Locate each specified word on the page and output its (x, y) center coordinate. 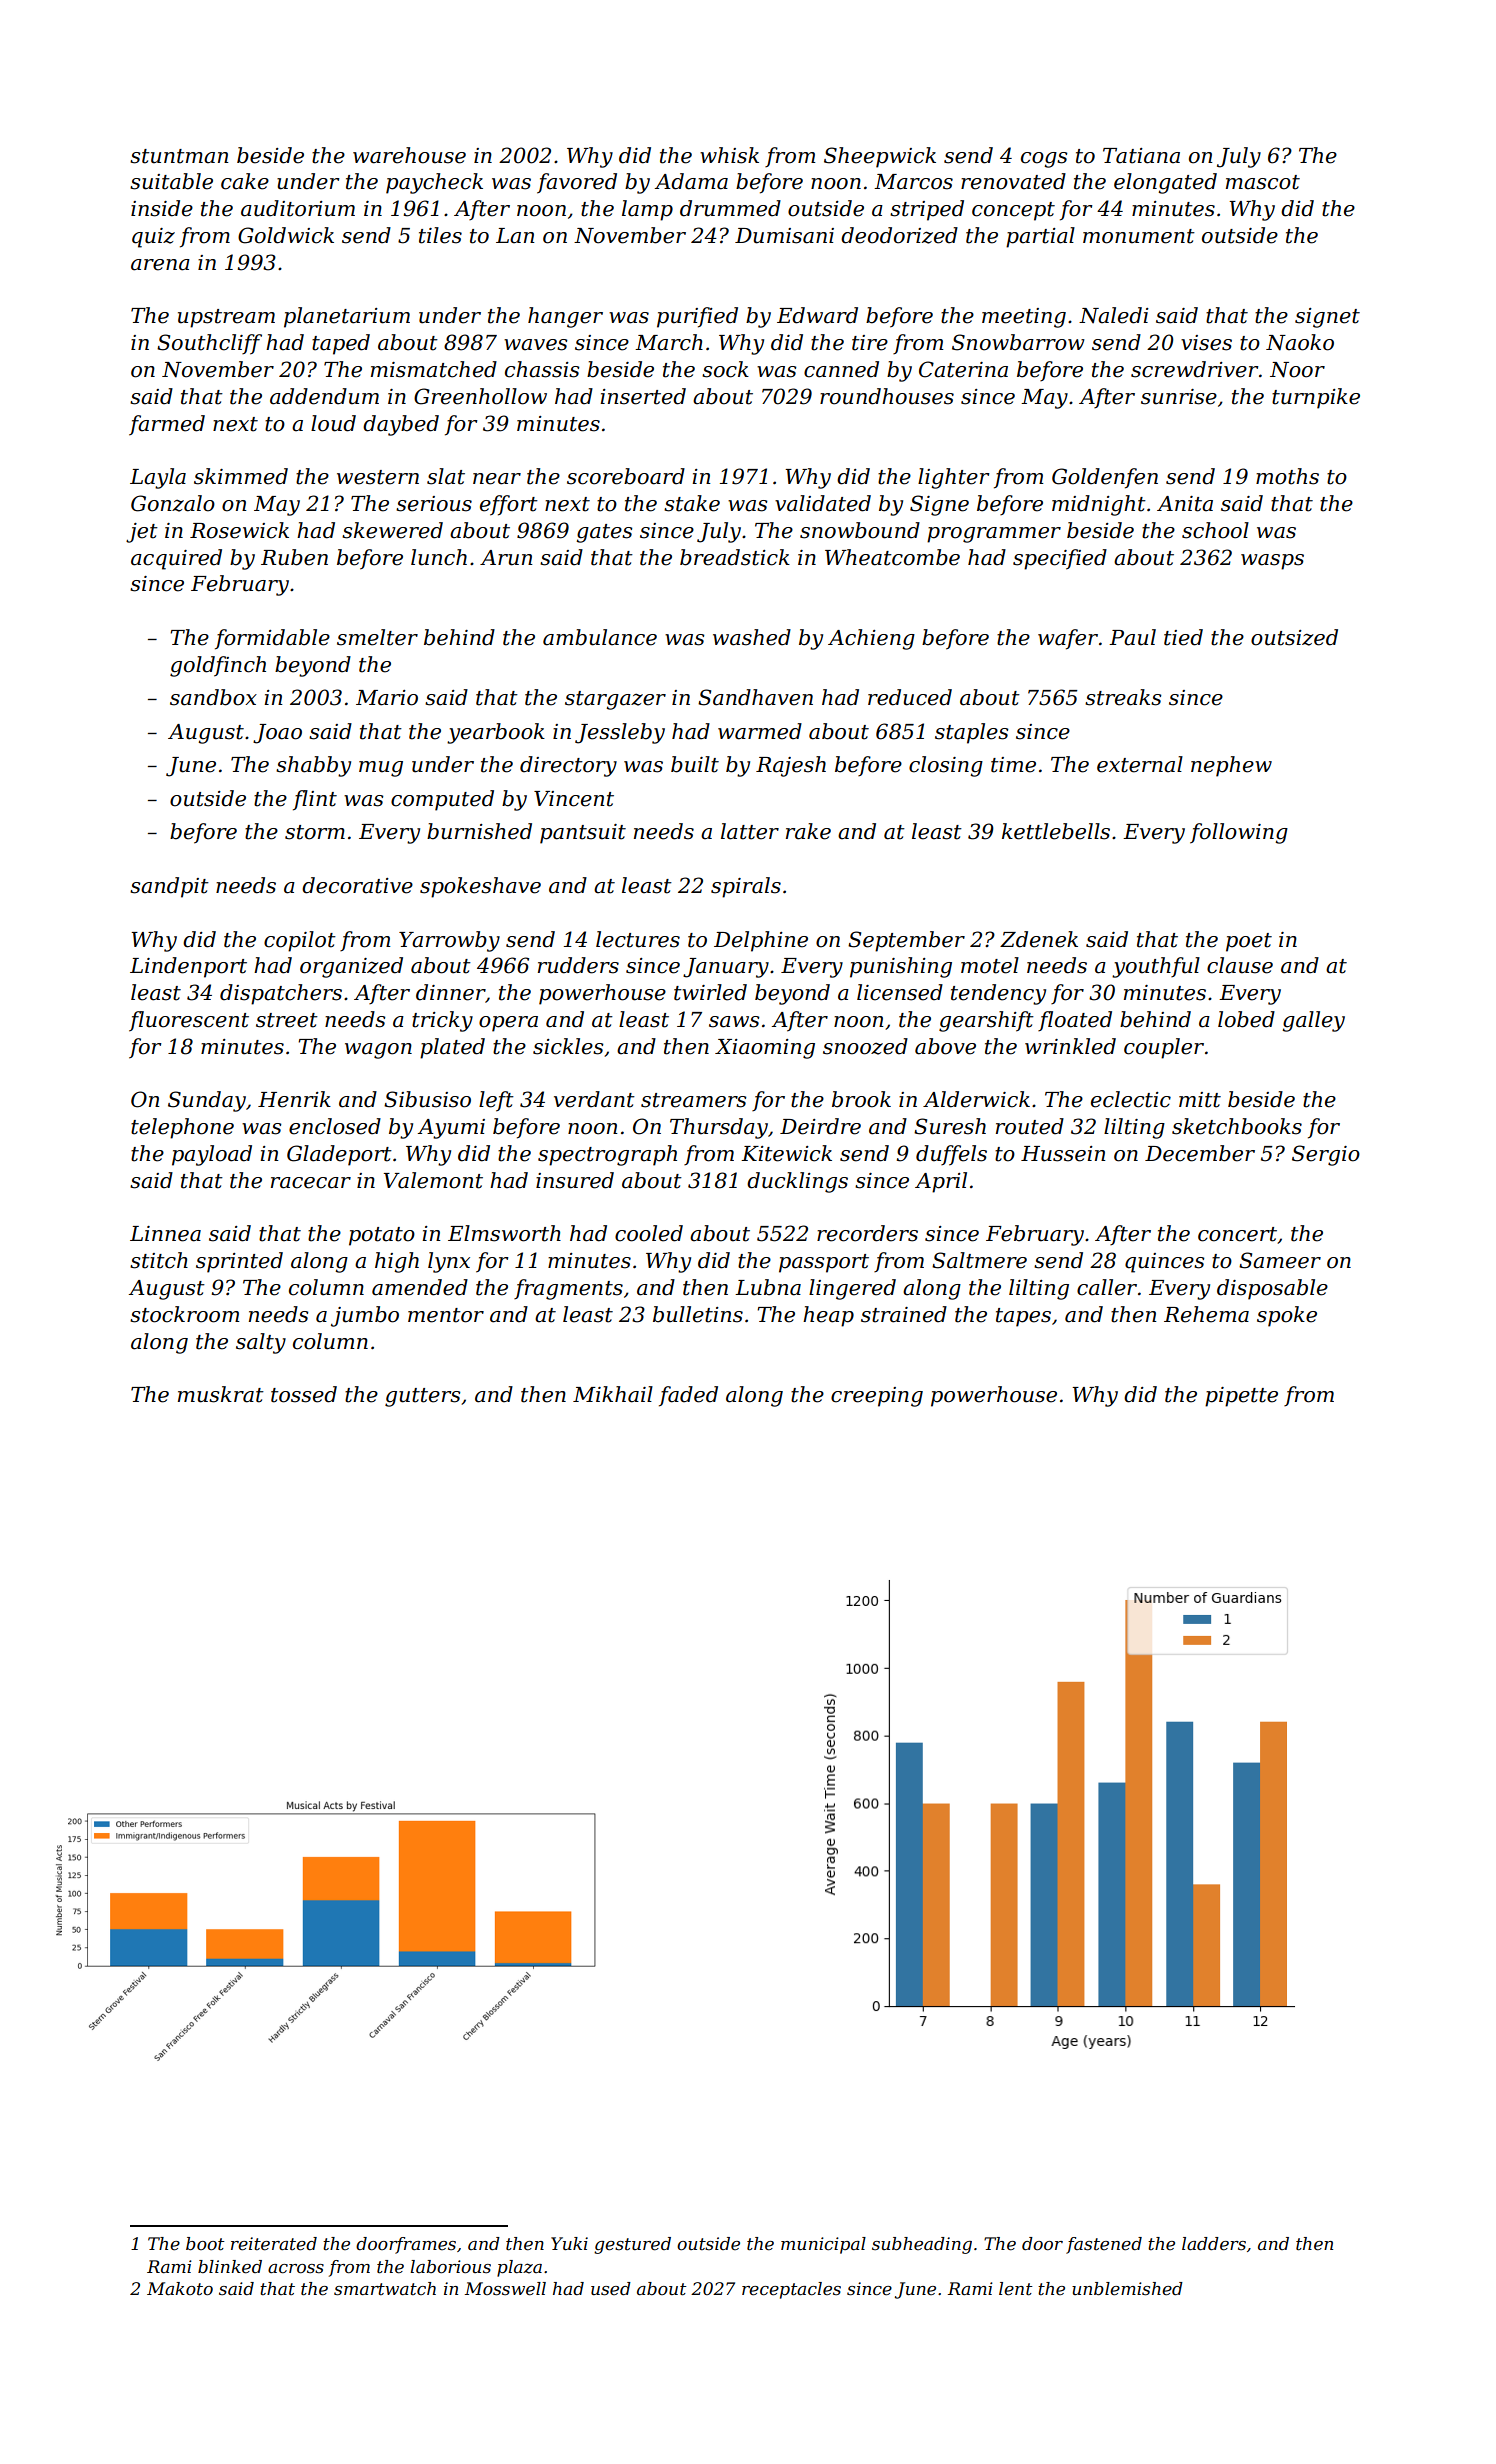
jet (142, 533)
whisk (729, 155)
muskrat (221, 1394)
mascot (1263, 182)
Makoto (180, 2288)
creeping (877, 1397)
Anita (1185, 504)
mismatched (434, 369)
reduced (910, 697)
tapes (1023, 1317)
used (611, 2289)
